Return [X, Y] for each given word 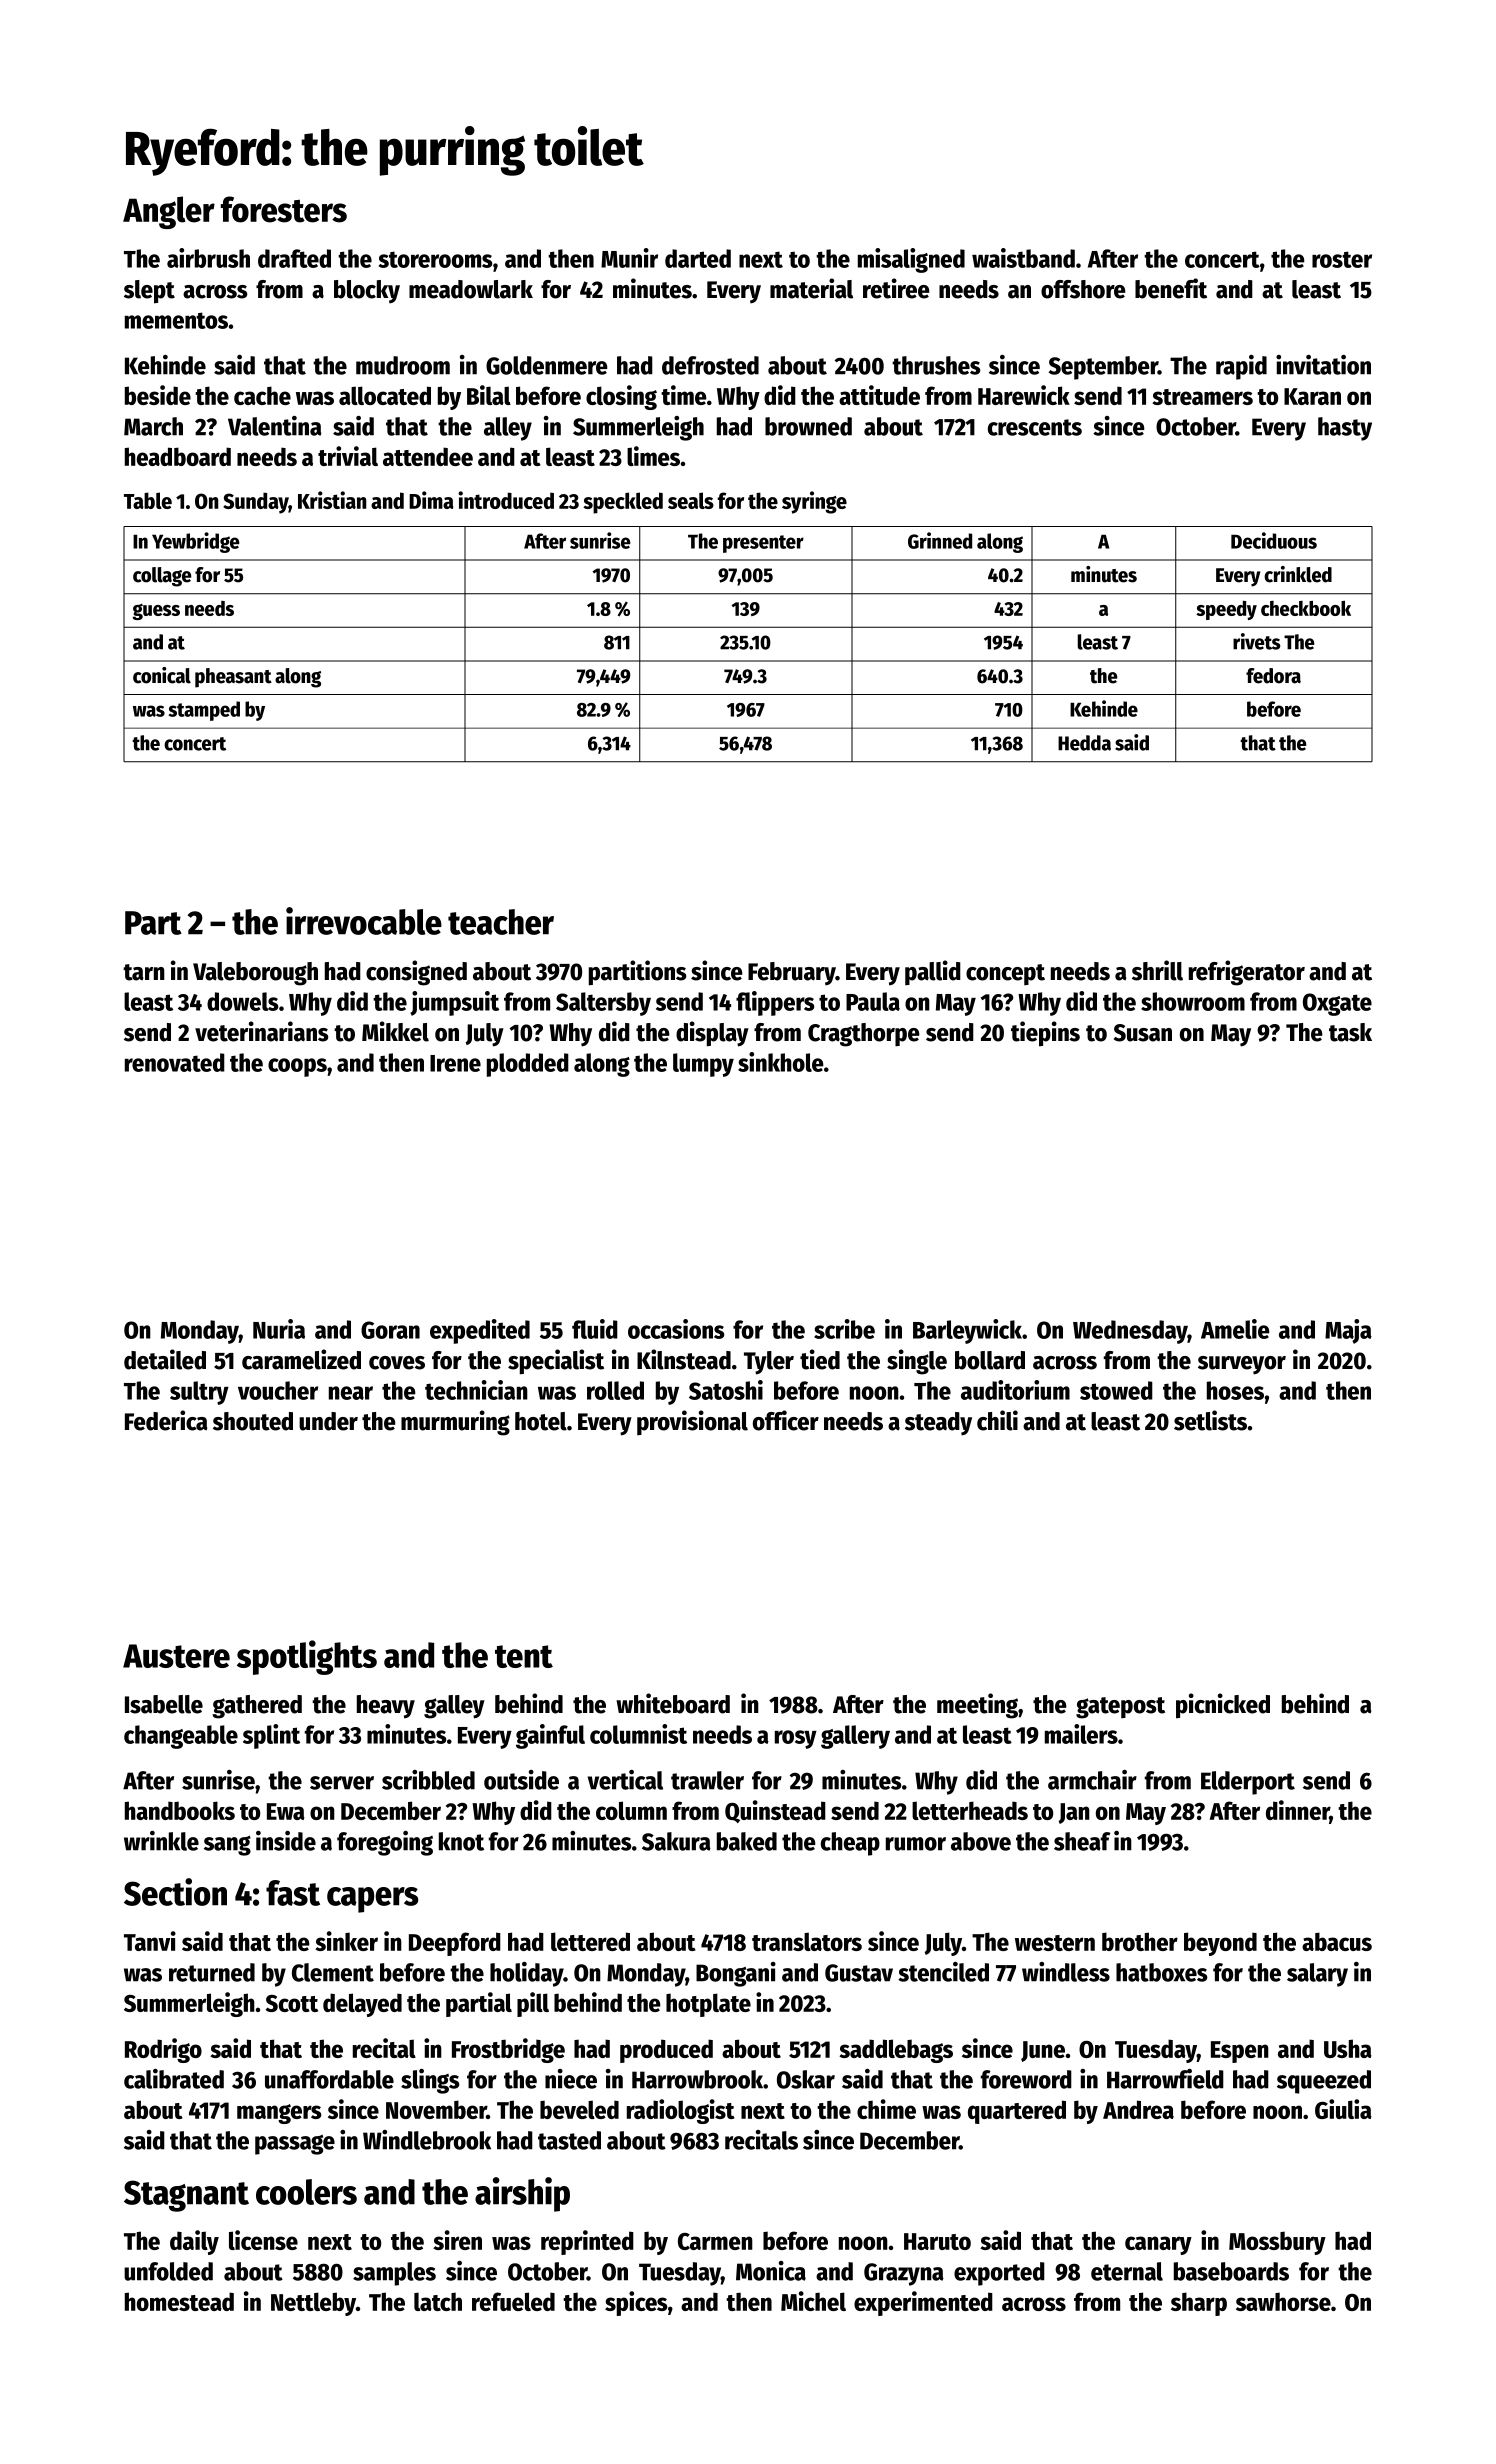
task [1350, 1032]
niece [571, 2079]
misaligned [911, 260]
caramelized [301, 1359]
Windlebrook [427, 2140]
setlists [1210, 1420]
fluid [595, 1329]
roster [1342, 259]
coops [297, 1067]
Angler [169, 212]
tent [524, 1656]
